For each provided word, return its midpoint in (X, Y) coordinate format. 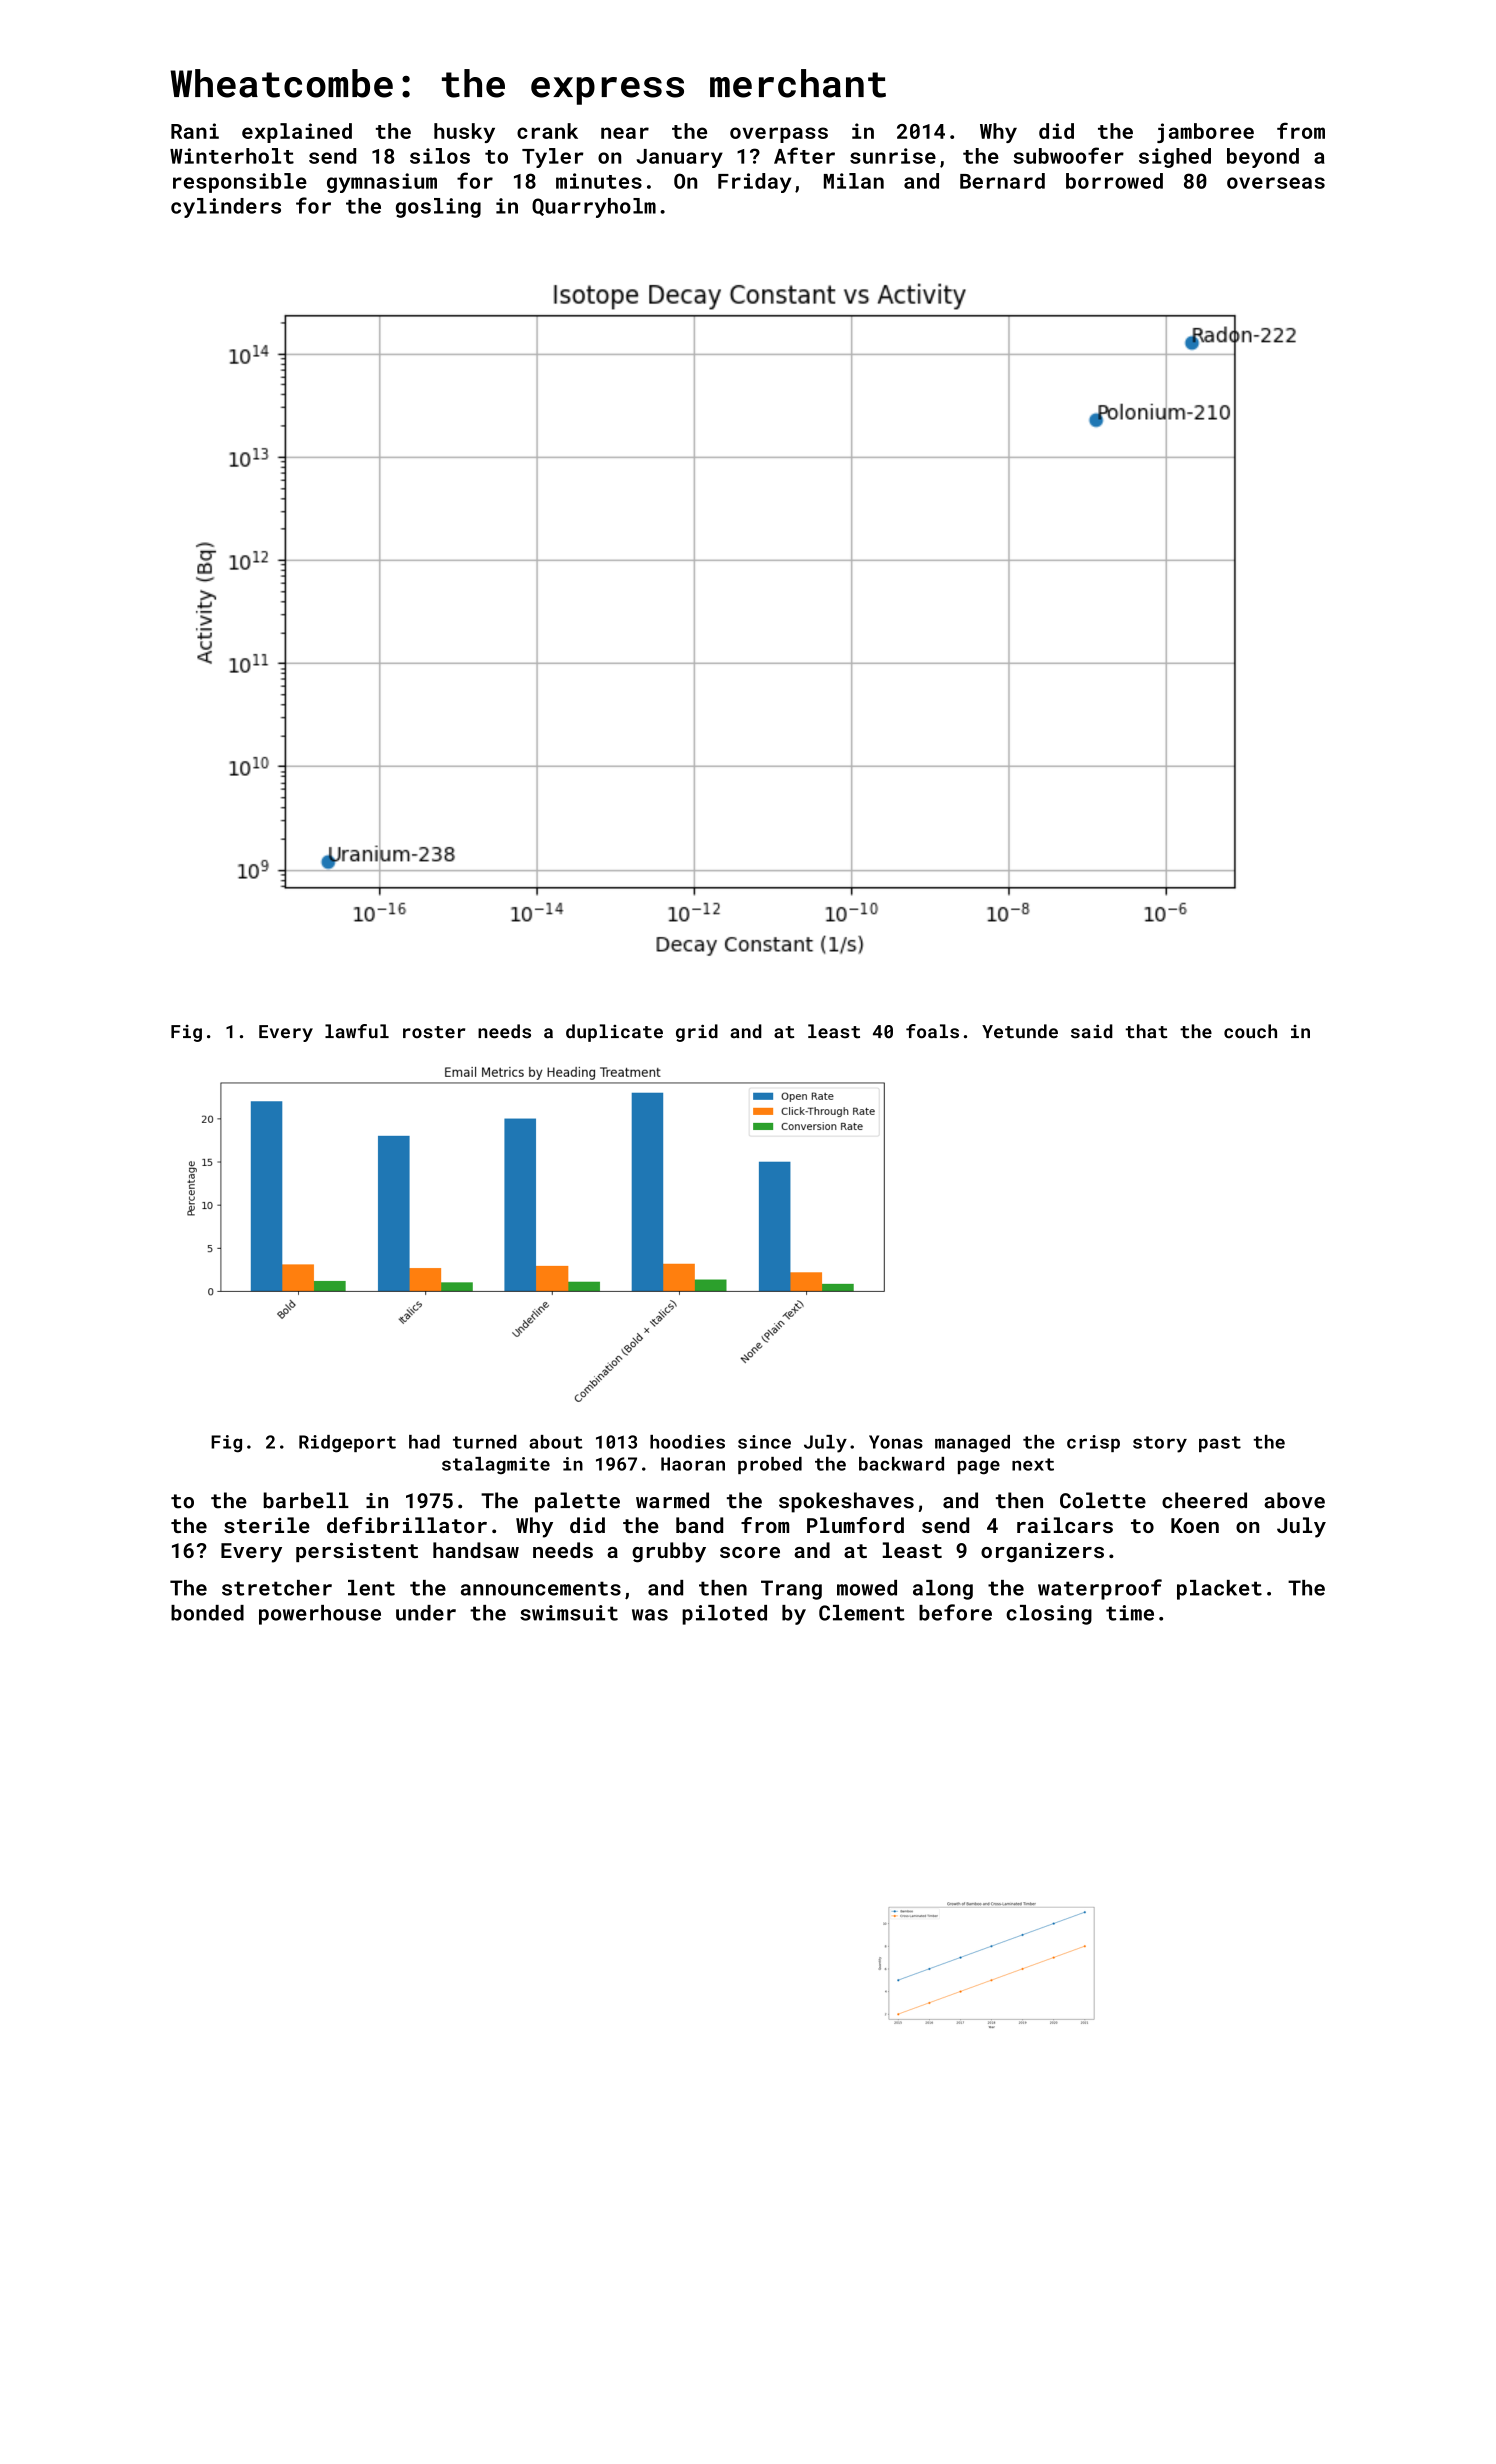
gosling (438, 208)
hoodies (687, 1442)
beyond (1263, 158)
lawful (357, 1031)
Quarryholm (594, 208)
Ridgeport (347, 1444)
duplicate (614, 1033)
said (1092, 1031)
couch (1250, 1031)
